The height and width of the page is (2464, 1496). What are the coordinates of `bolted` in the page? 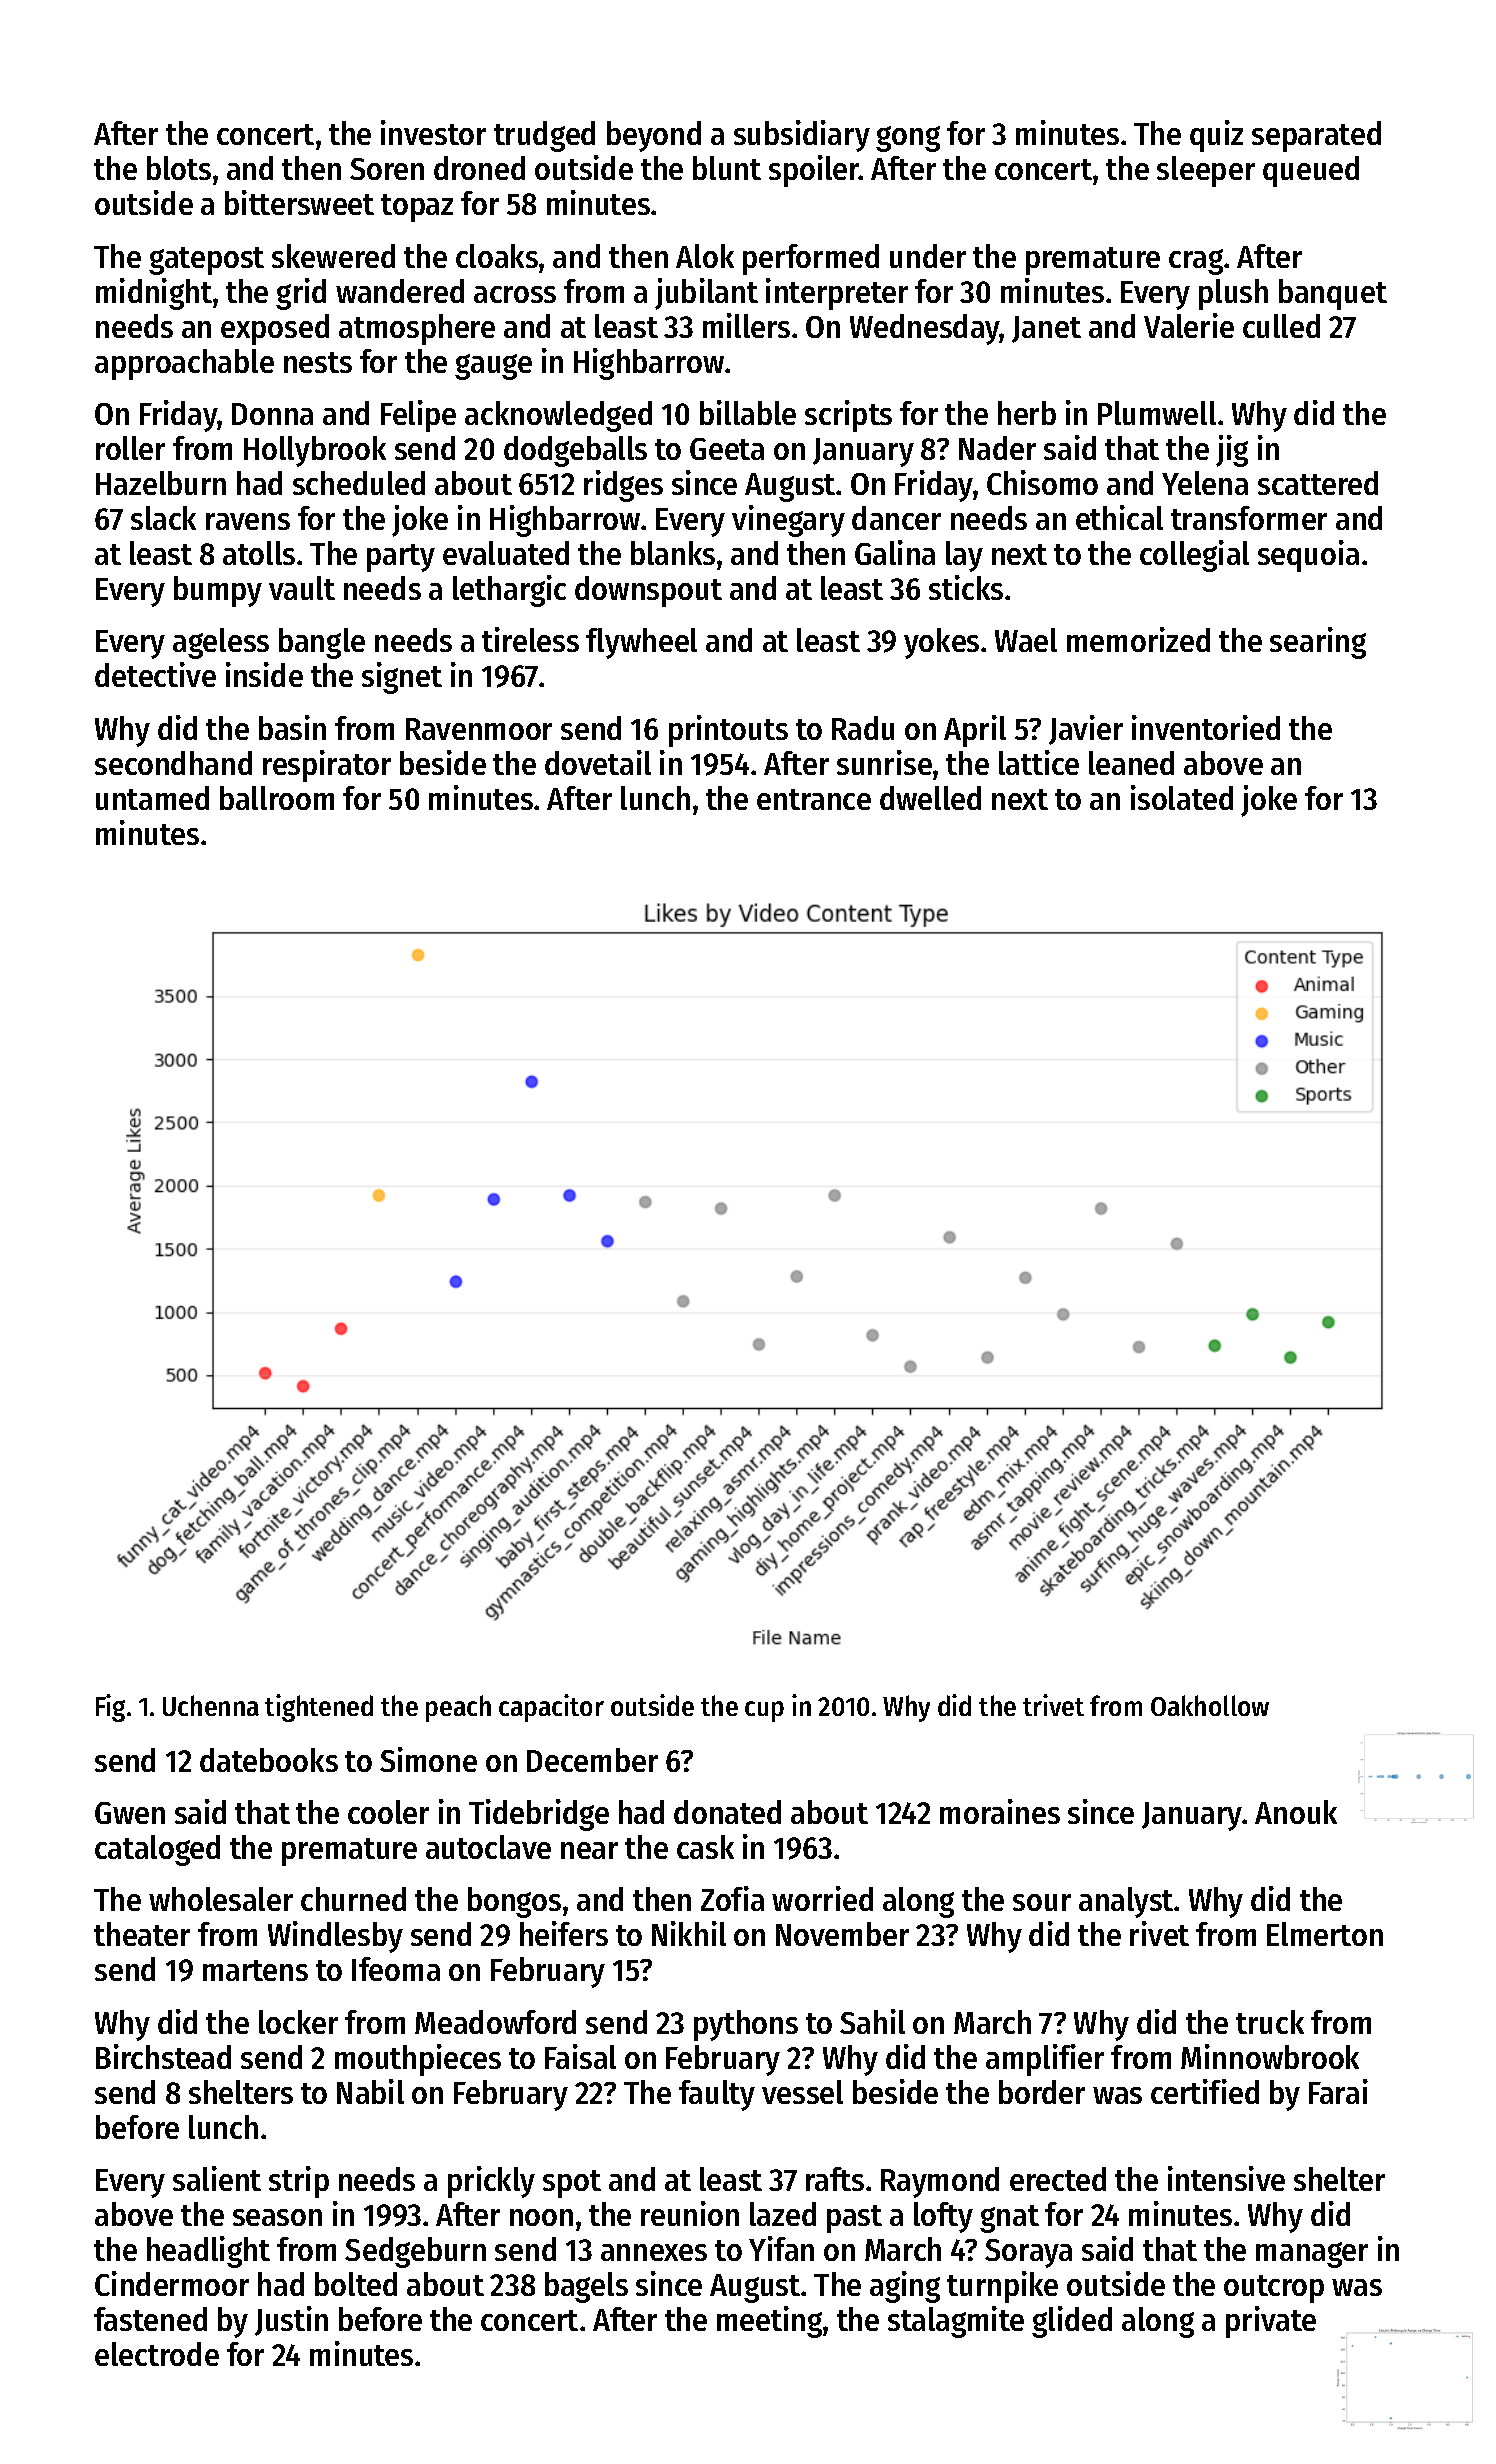 It's located at (356, 2284).
